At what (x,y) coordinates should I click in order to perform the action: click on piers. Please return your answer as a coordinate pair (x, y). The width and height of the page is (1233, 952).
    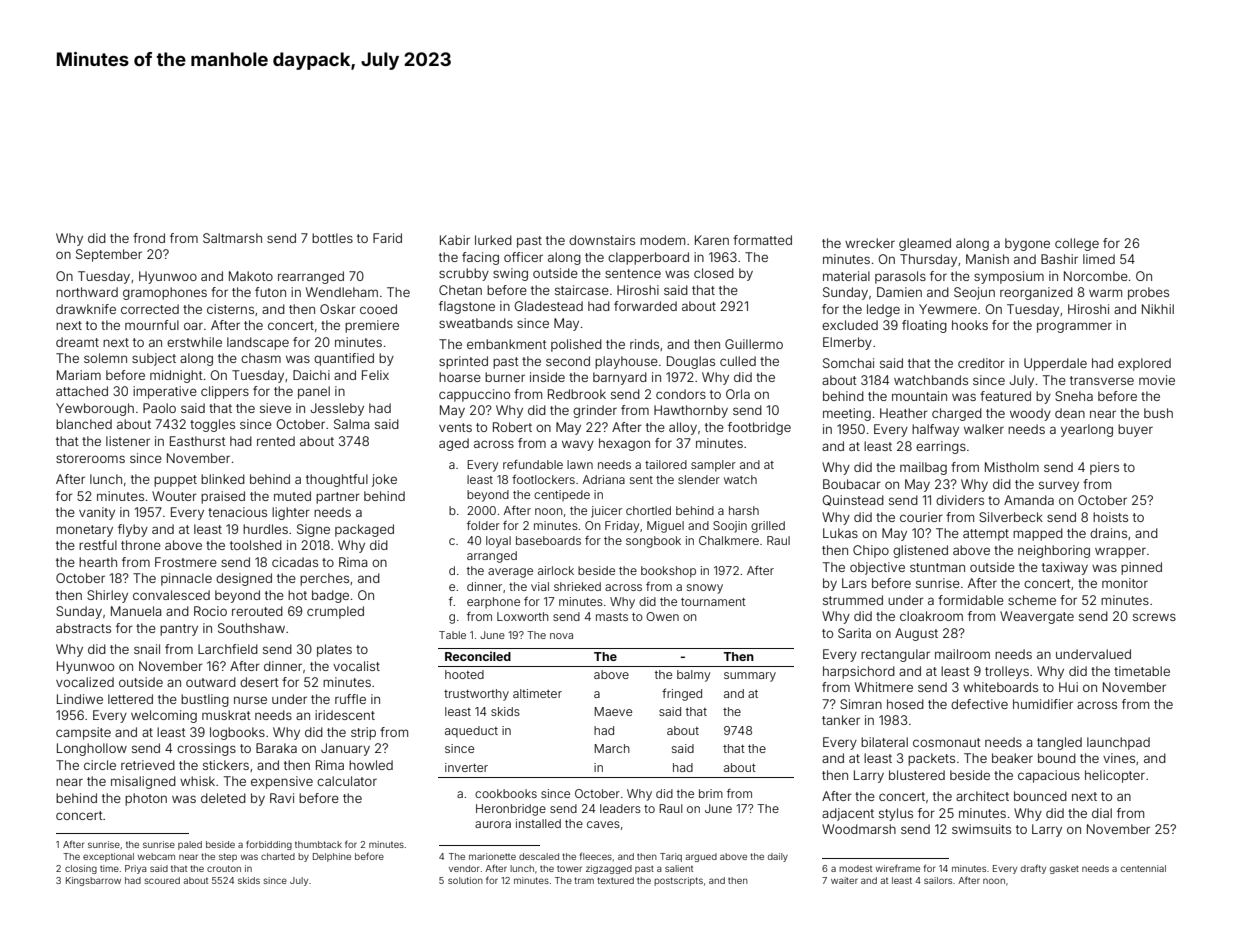
    Looking at the image, I should click on (1104, 468).
